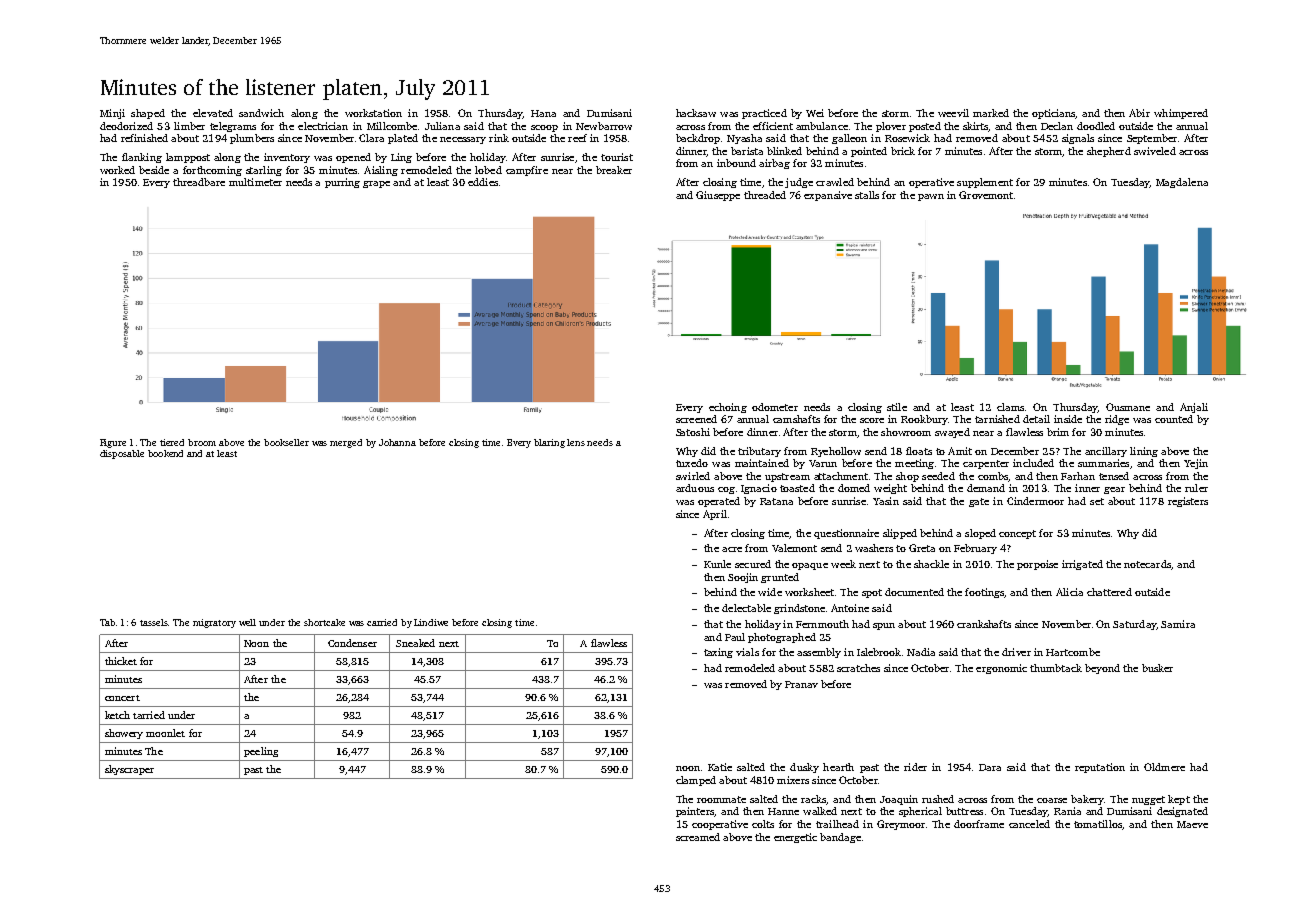  I want to click on clams, so click(1010, 407).
